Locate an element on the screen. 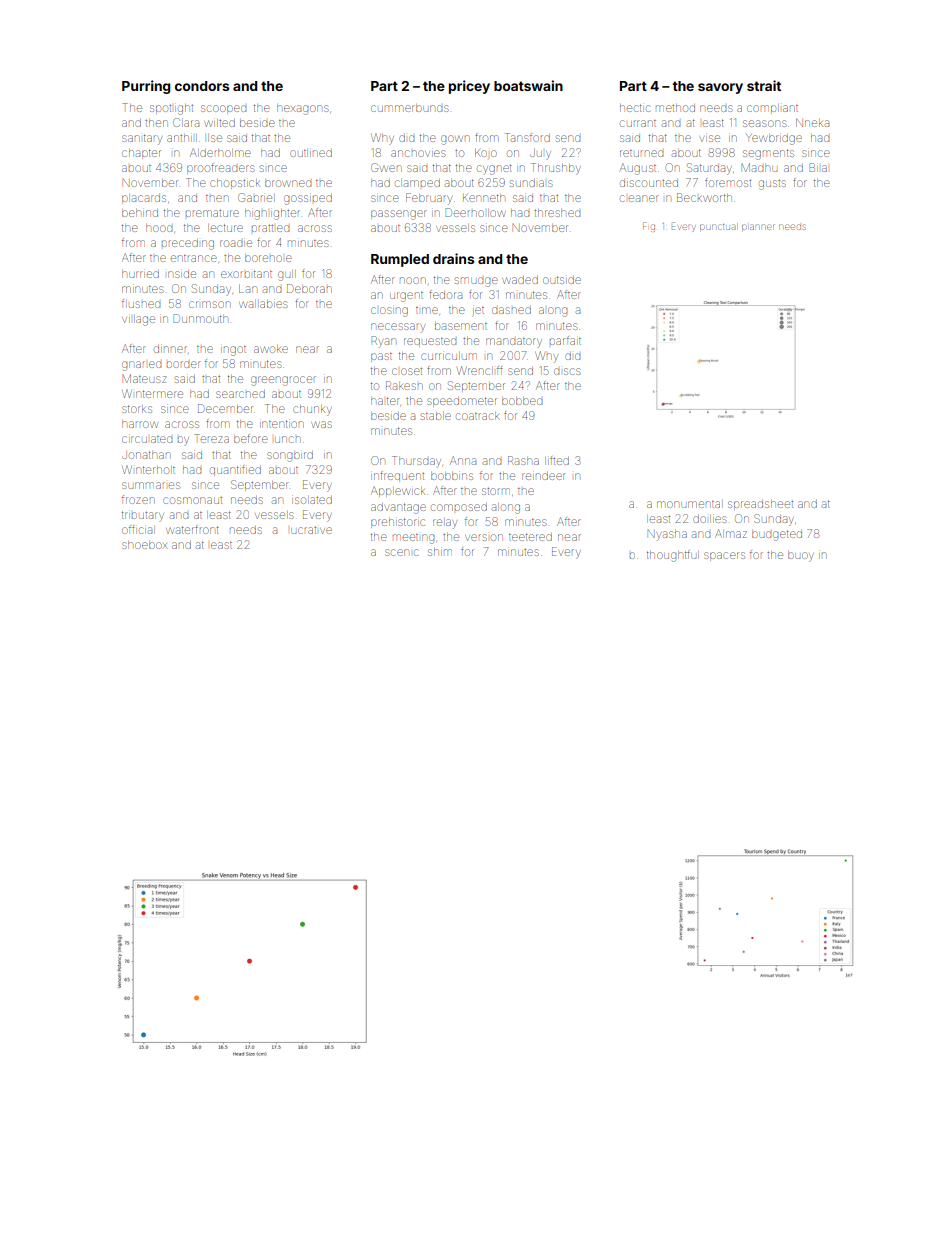 This screenshot has height=1233, width=952. strait is located at coordinates (764, 85).
